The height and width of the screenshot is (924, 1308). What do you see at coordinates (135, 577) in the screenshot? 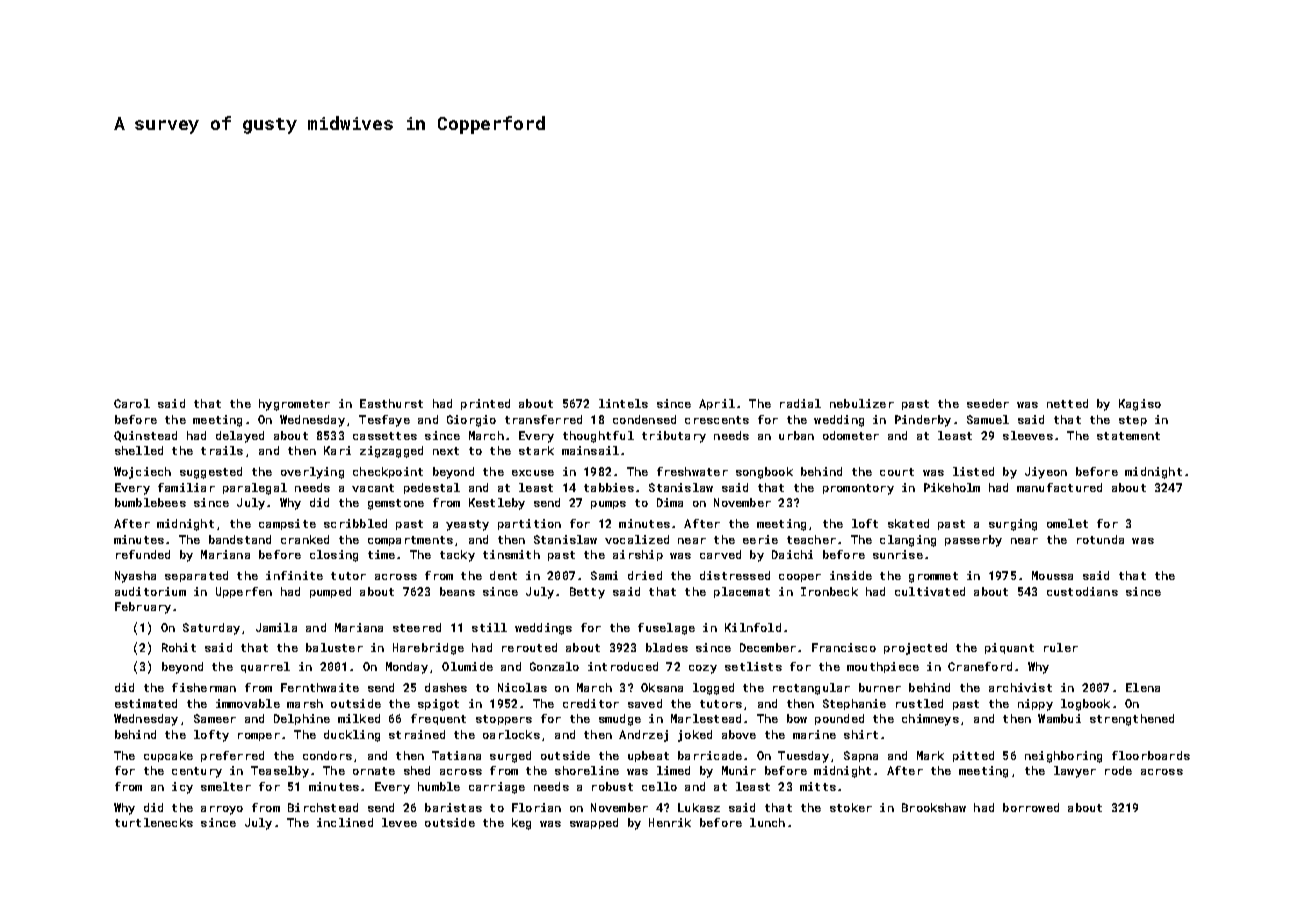
I see `Nyasha` at bounding box center [135, 577].
